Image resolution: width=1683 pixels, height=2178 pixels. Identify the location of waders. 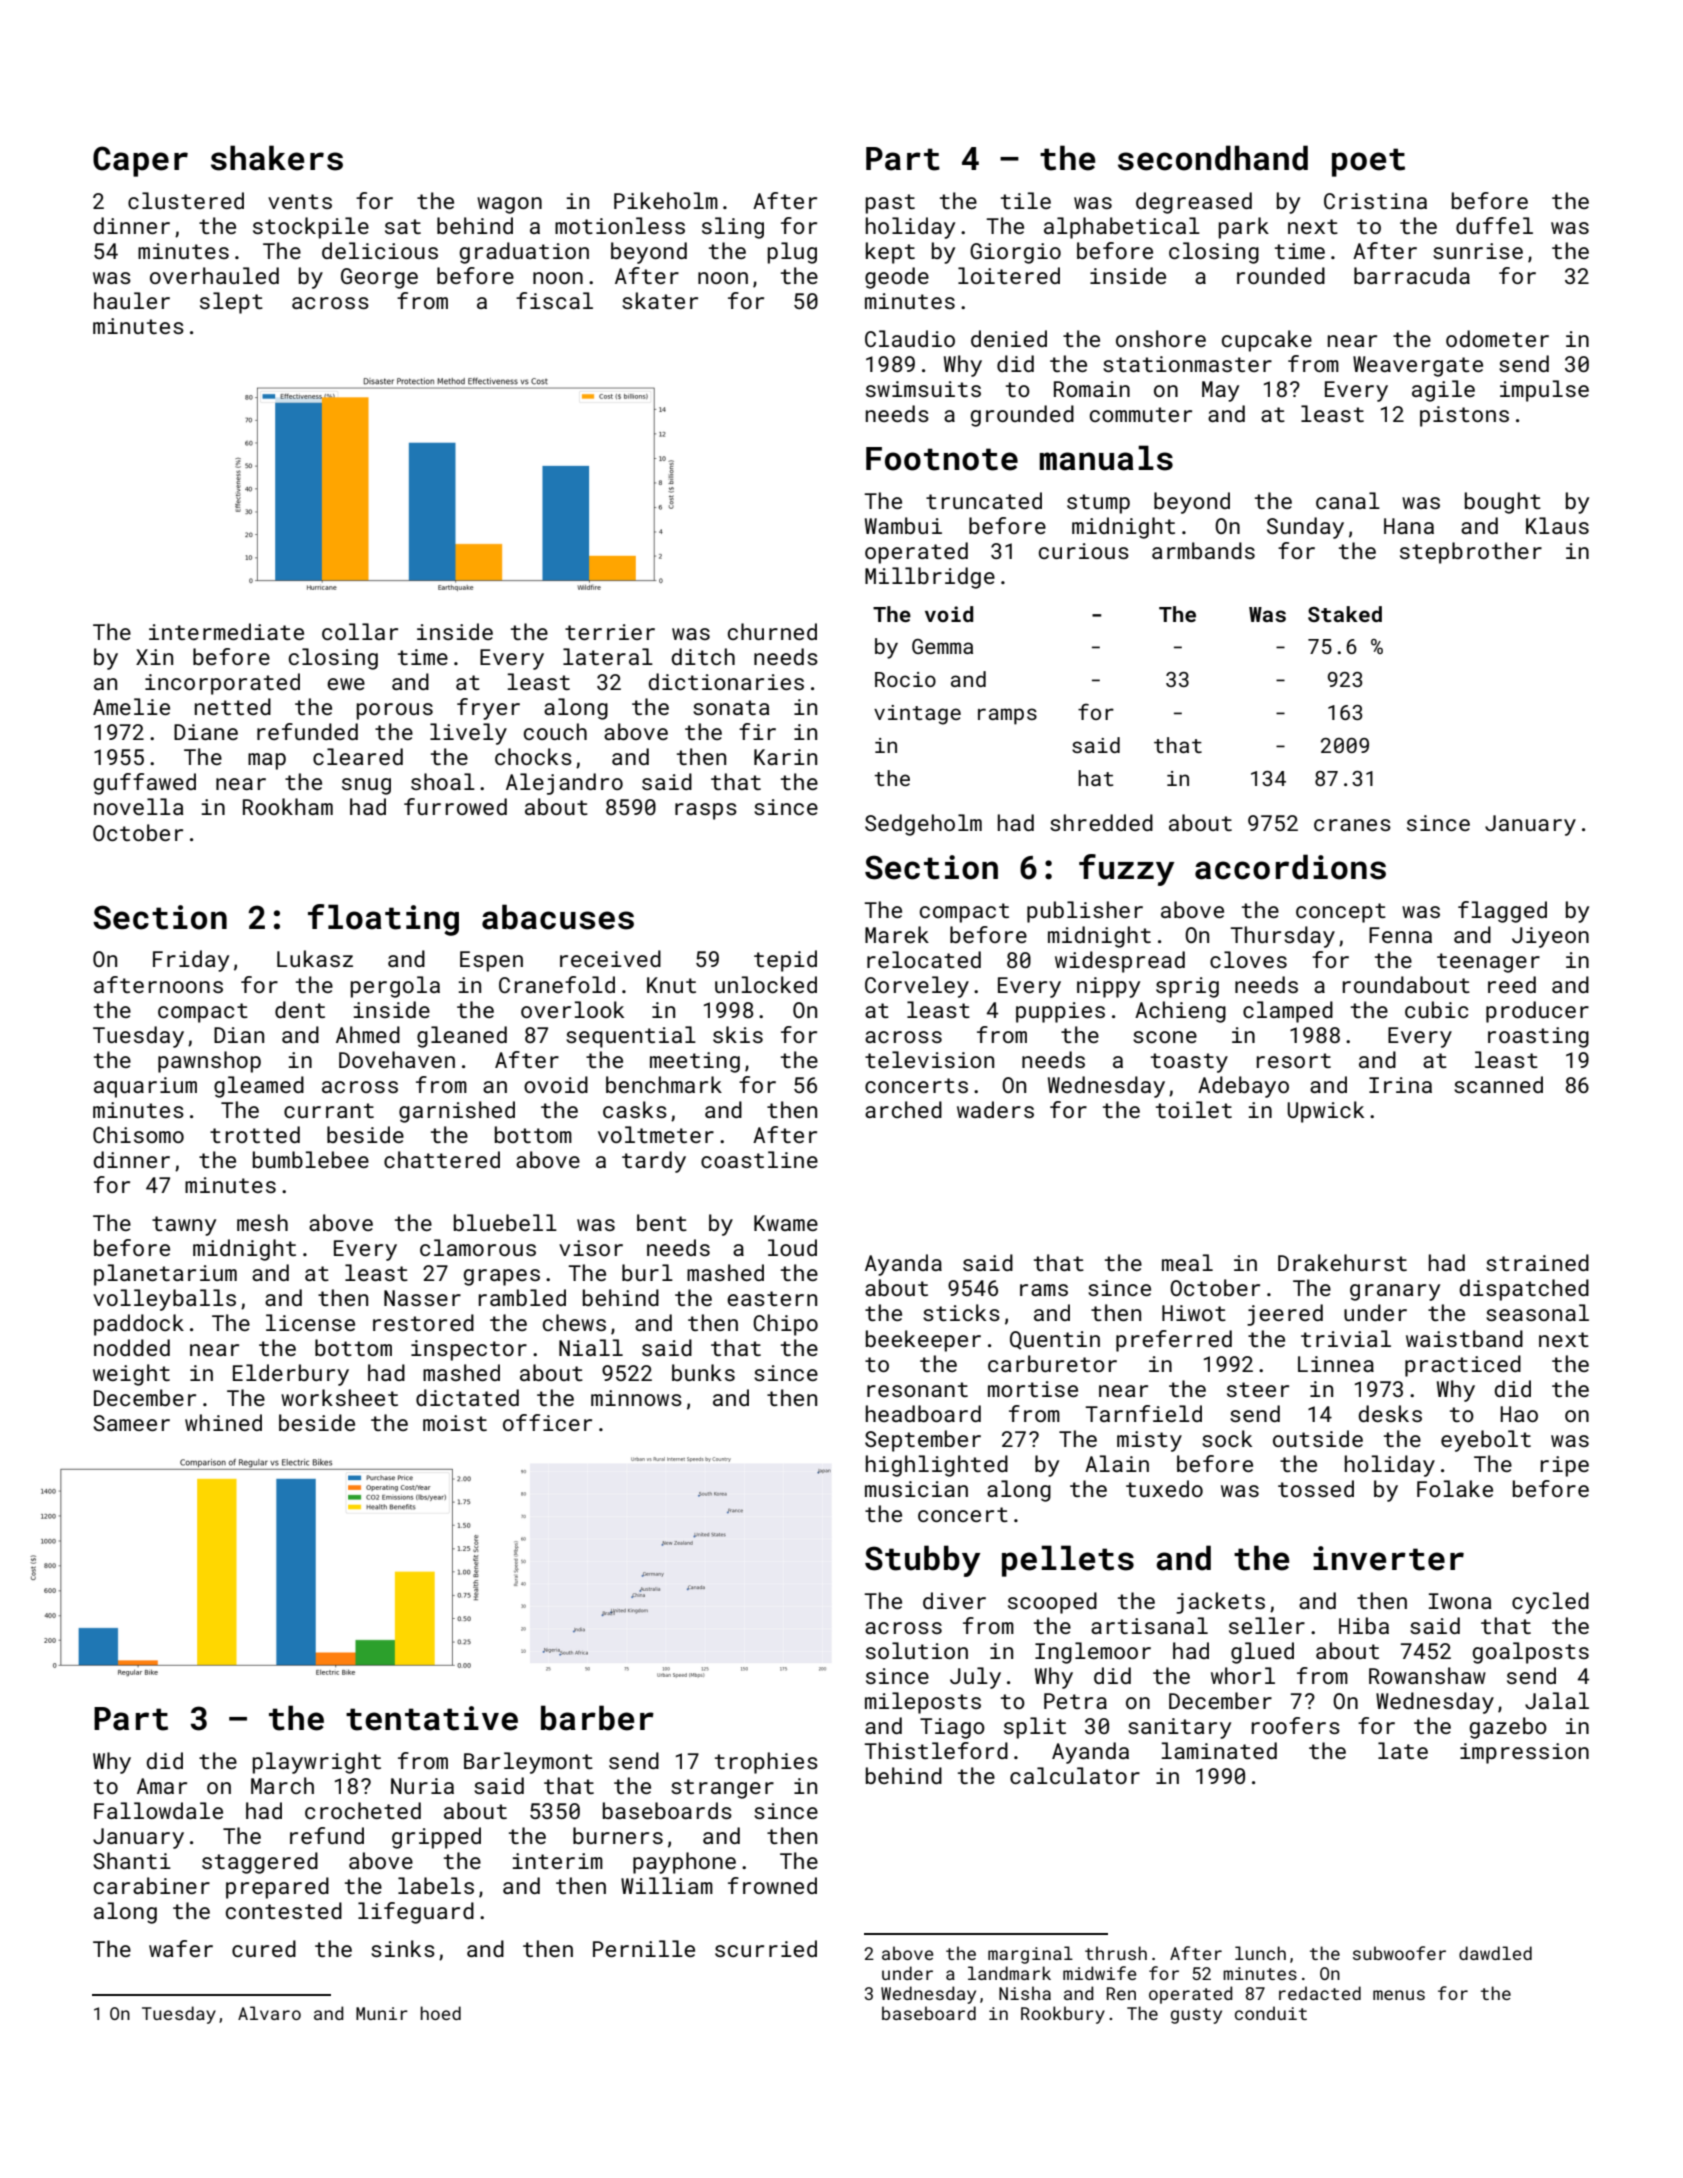
(995, 1109).
